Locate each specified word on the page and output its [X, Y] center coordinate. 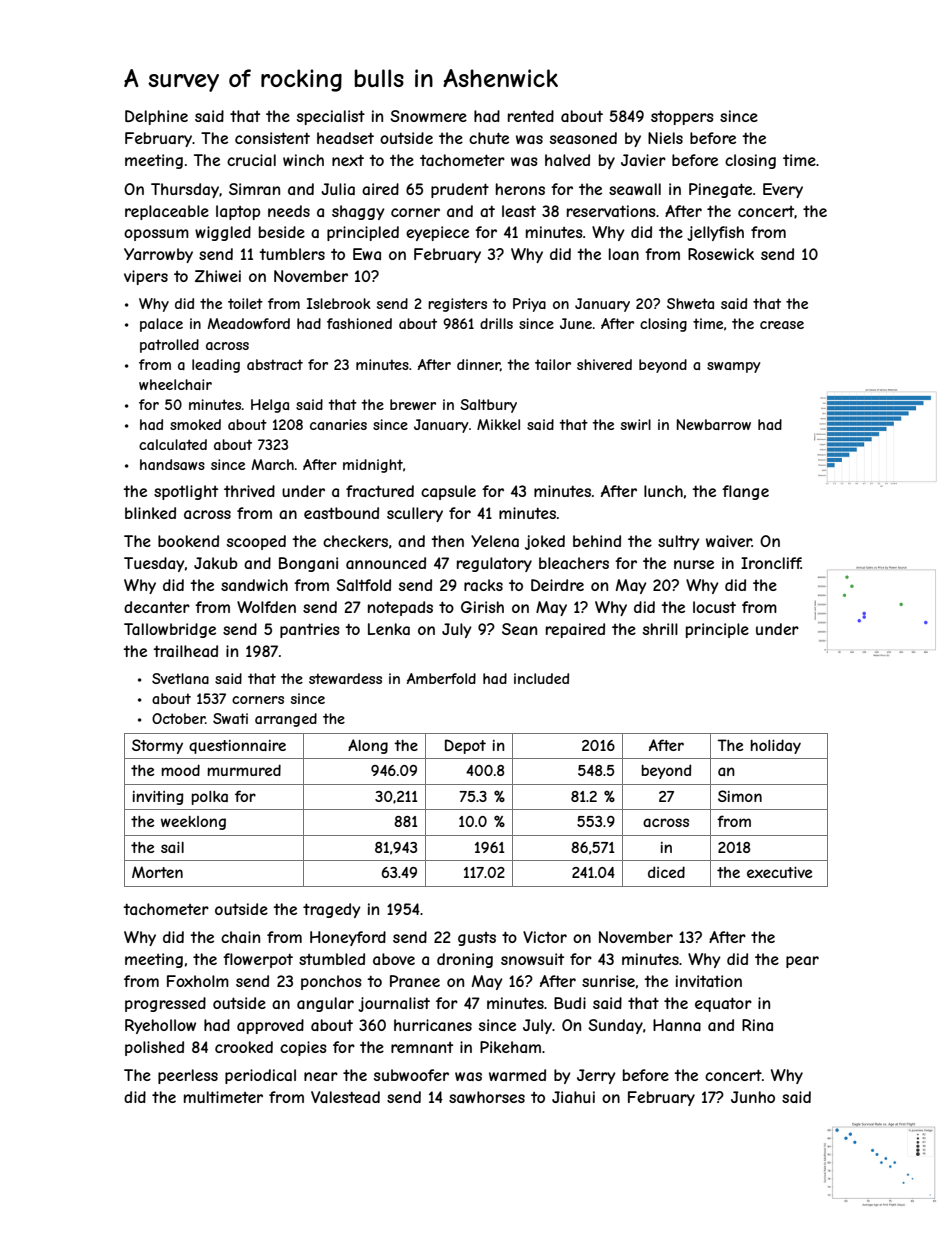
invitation [709, 981]
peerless [188, 1076]
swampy [734, 367]
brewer [413, 404]
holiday [776, 746]
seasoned [583, 138]
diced [666, 872]
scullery [415, 514]
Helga [270, 406]
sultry [679, 542]
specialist [331, 117]
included [541, 678]
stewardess [345, 678]
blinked [150, 513]
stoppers [682, 117]
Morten [157, 872]
